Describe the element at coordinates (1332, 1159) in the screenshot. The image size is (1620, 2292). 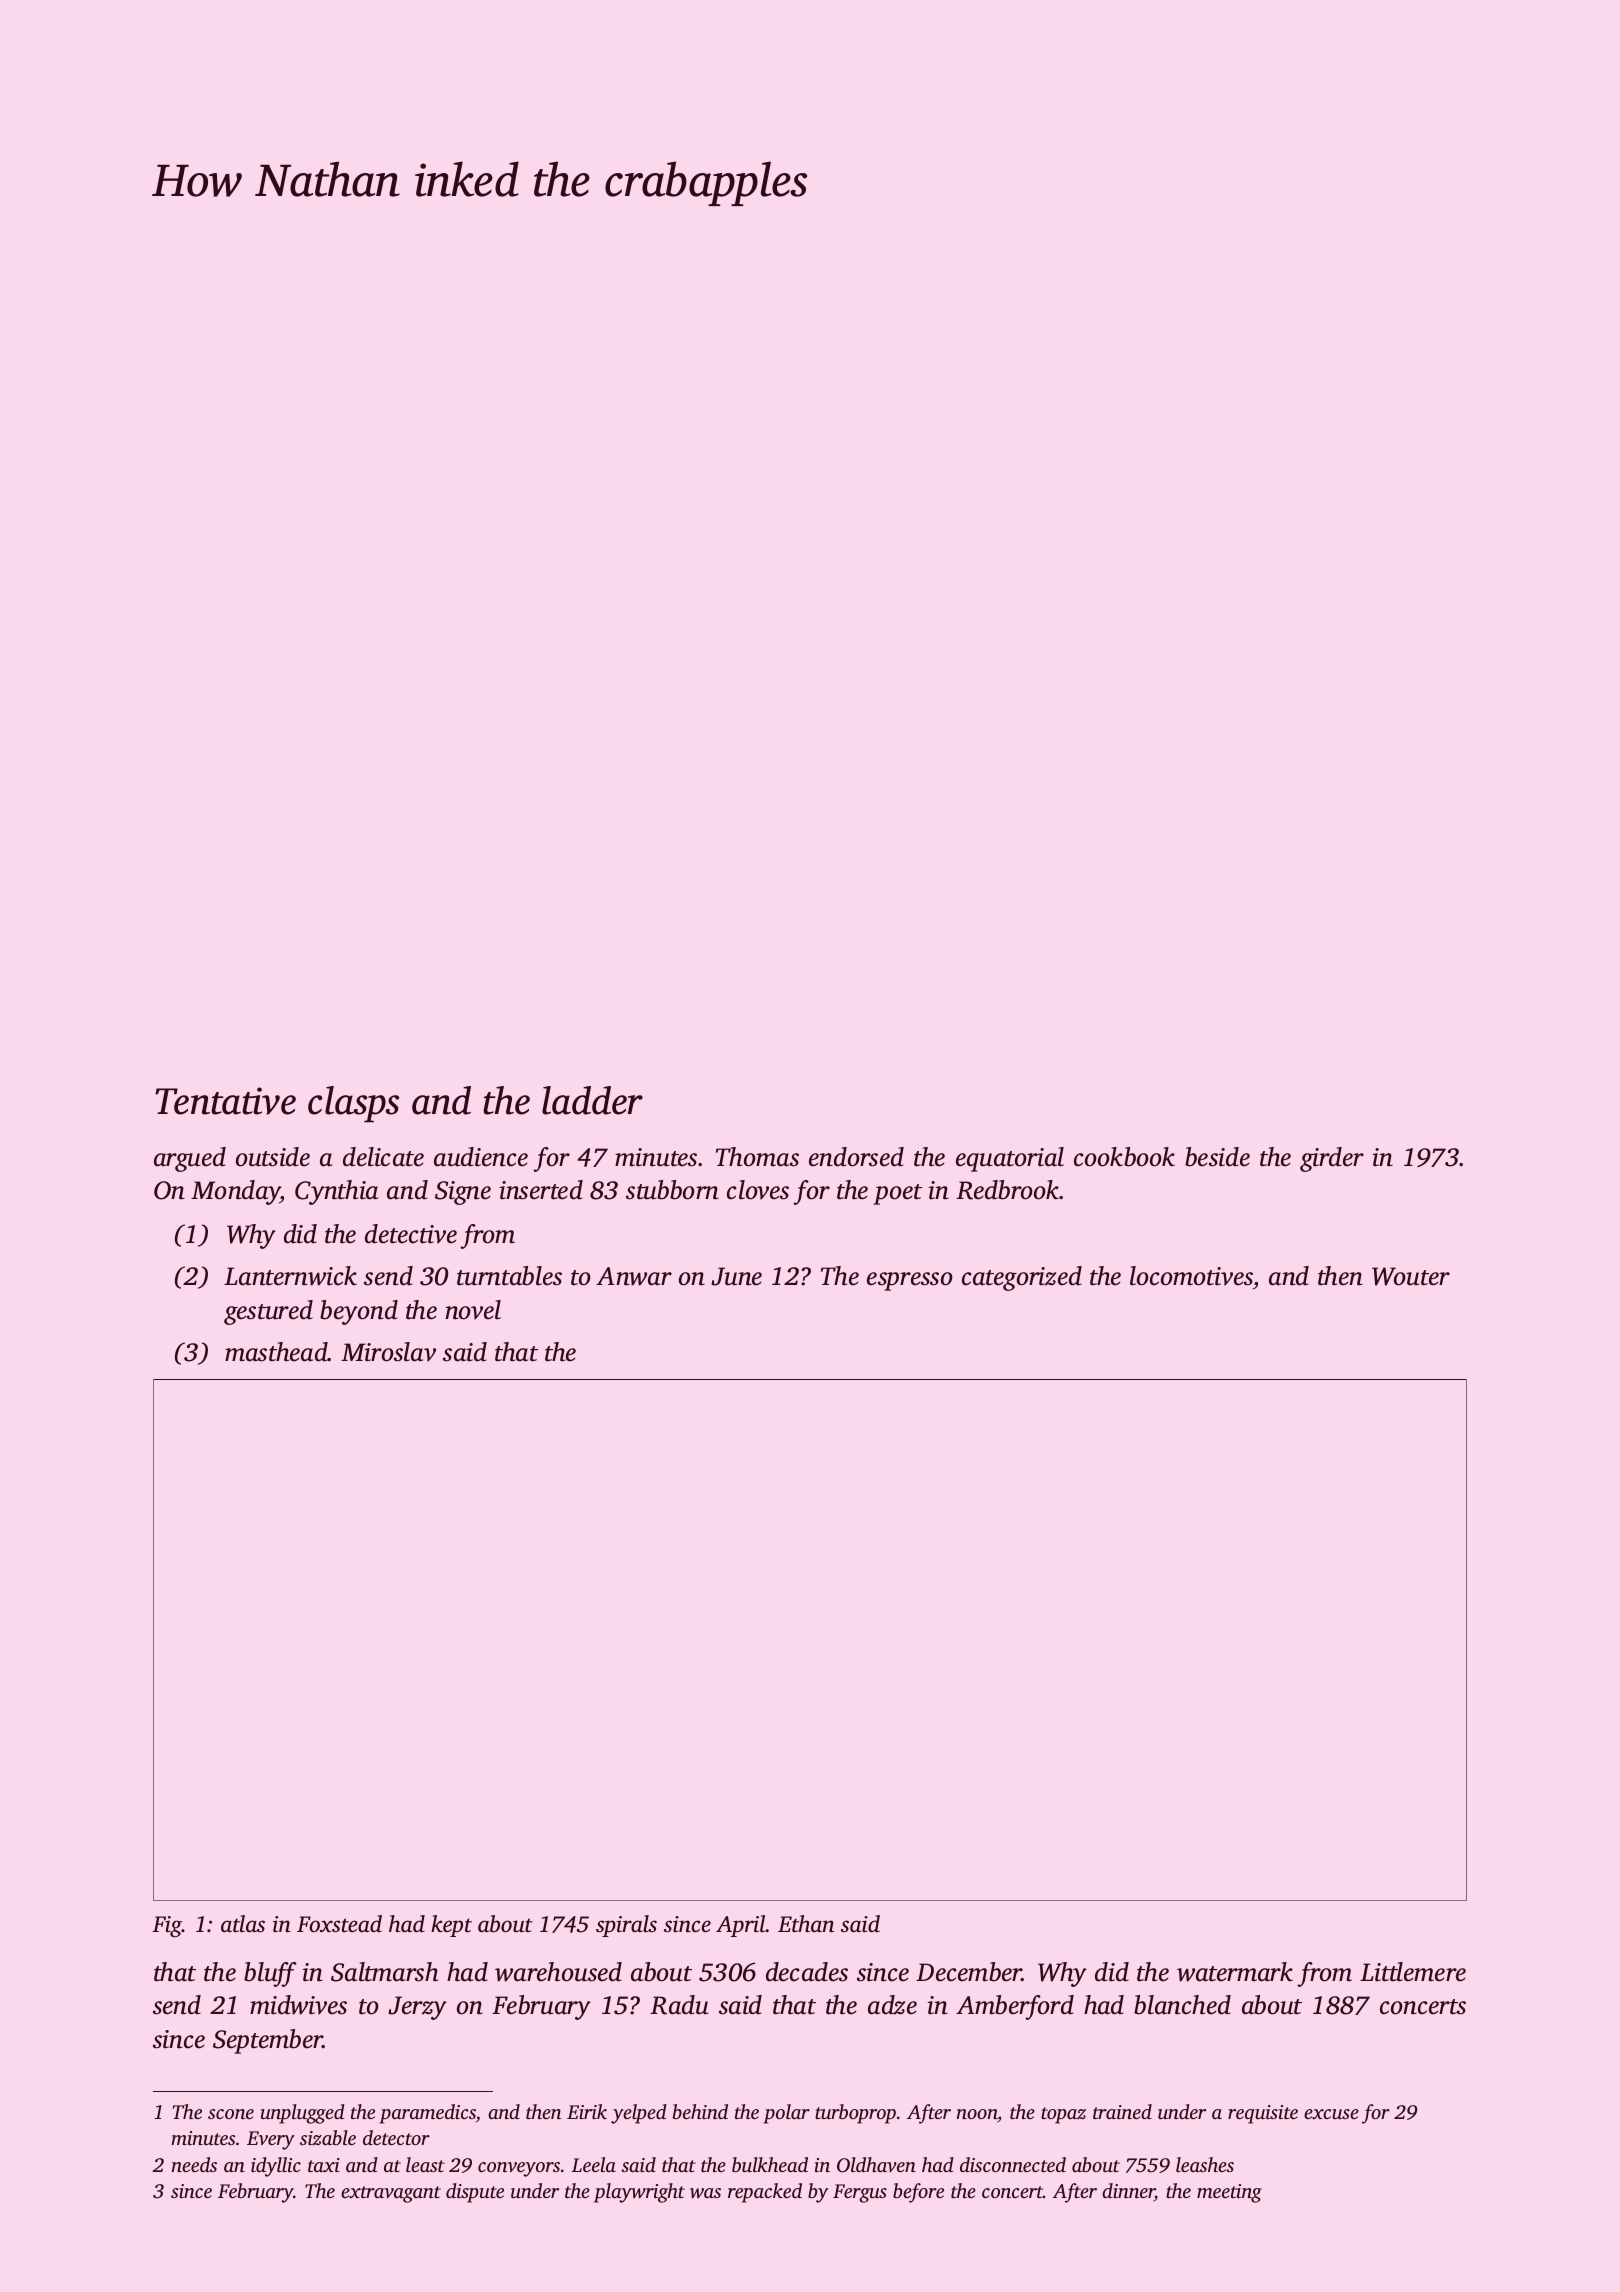
I see `girder` at that location.
